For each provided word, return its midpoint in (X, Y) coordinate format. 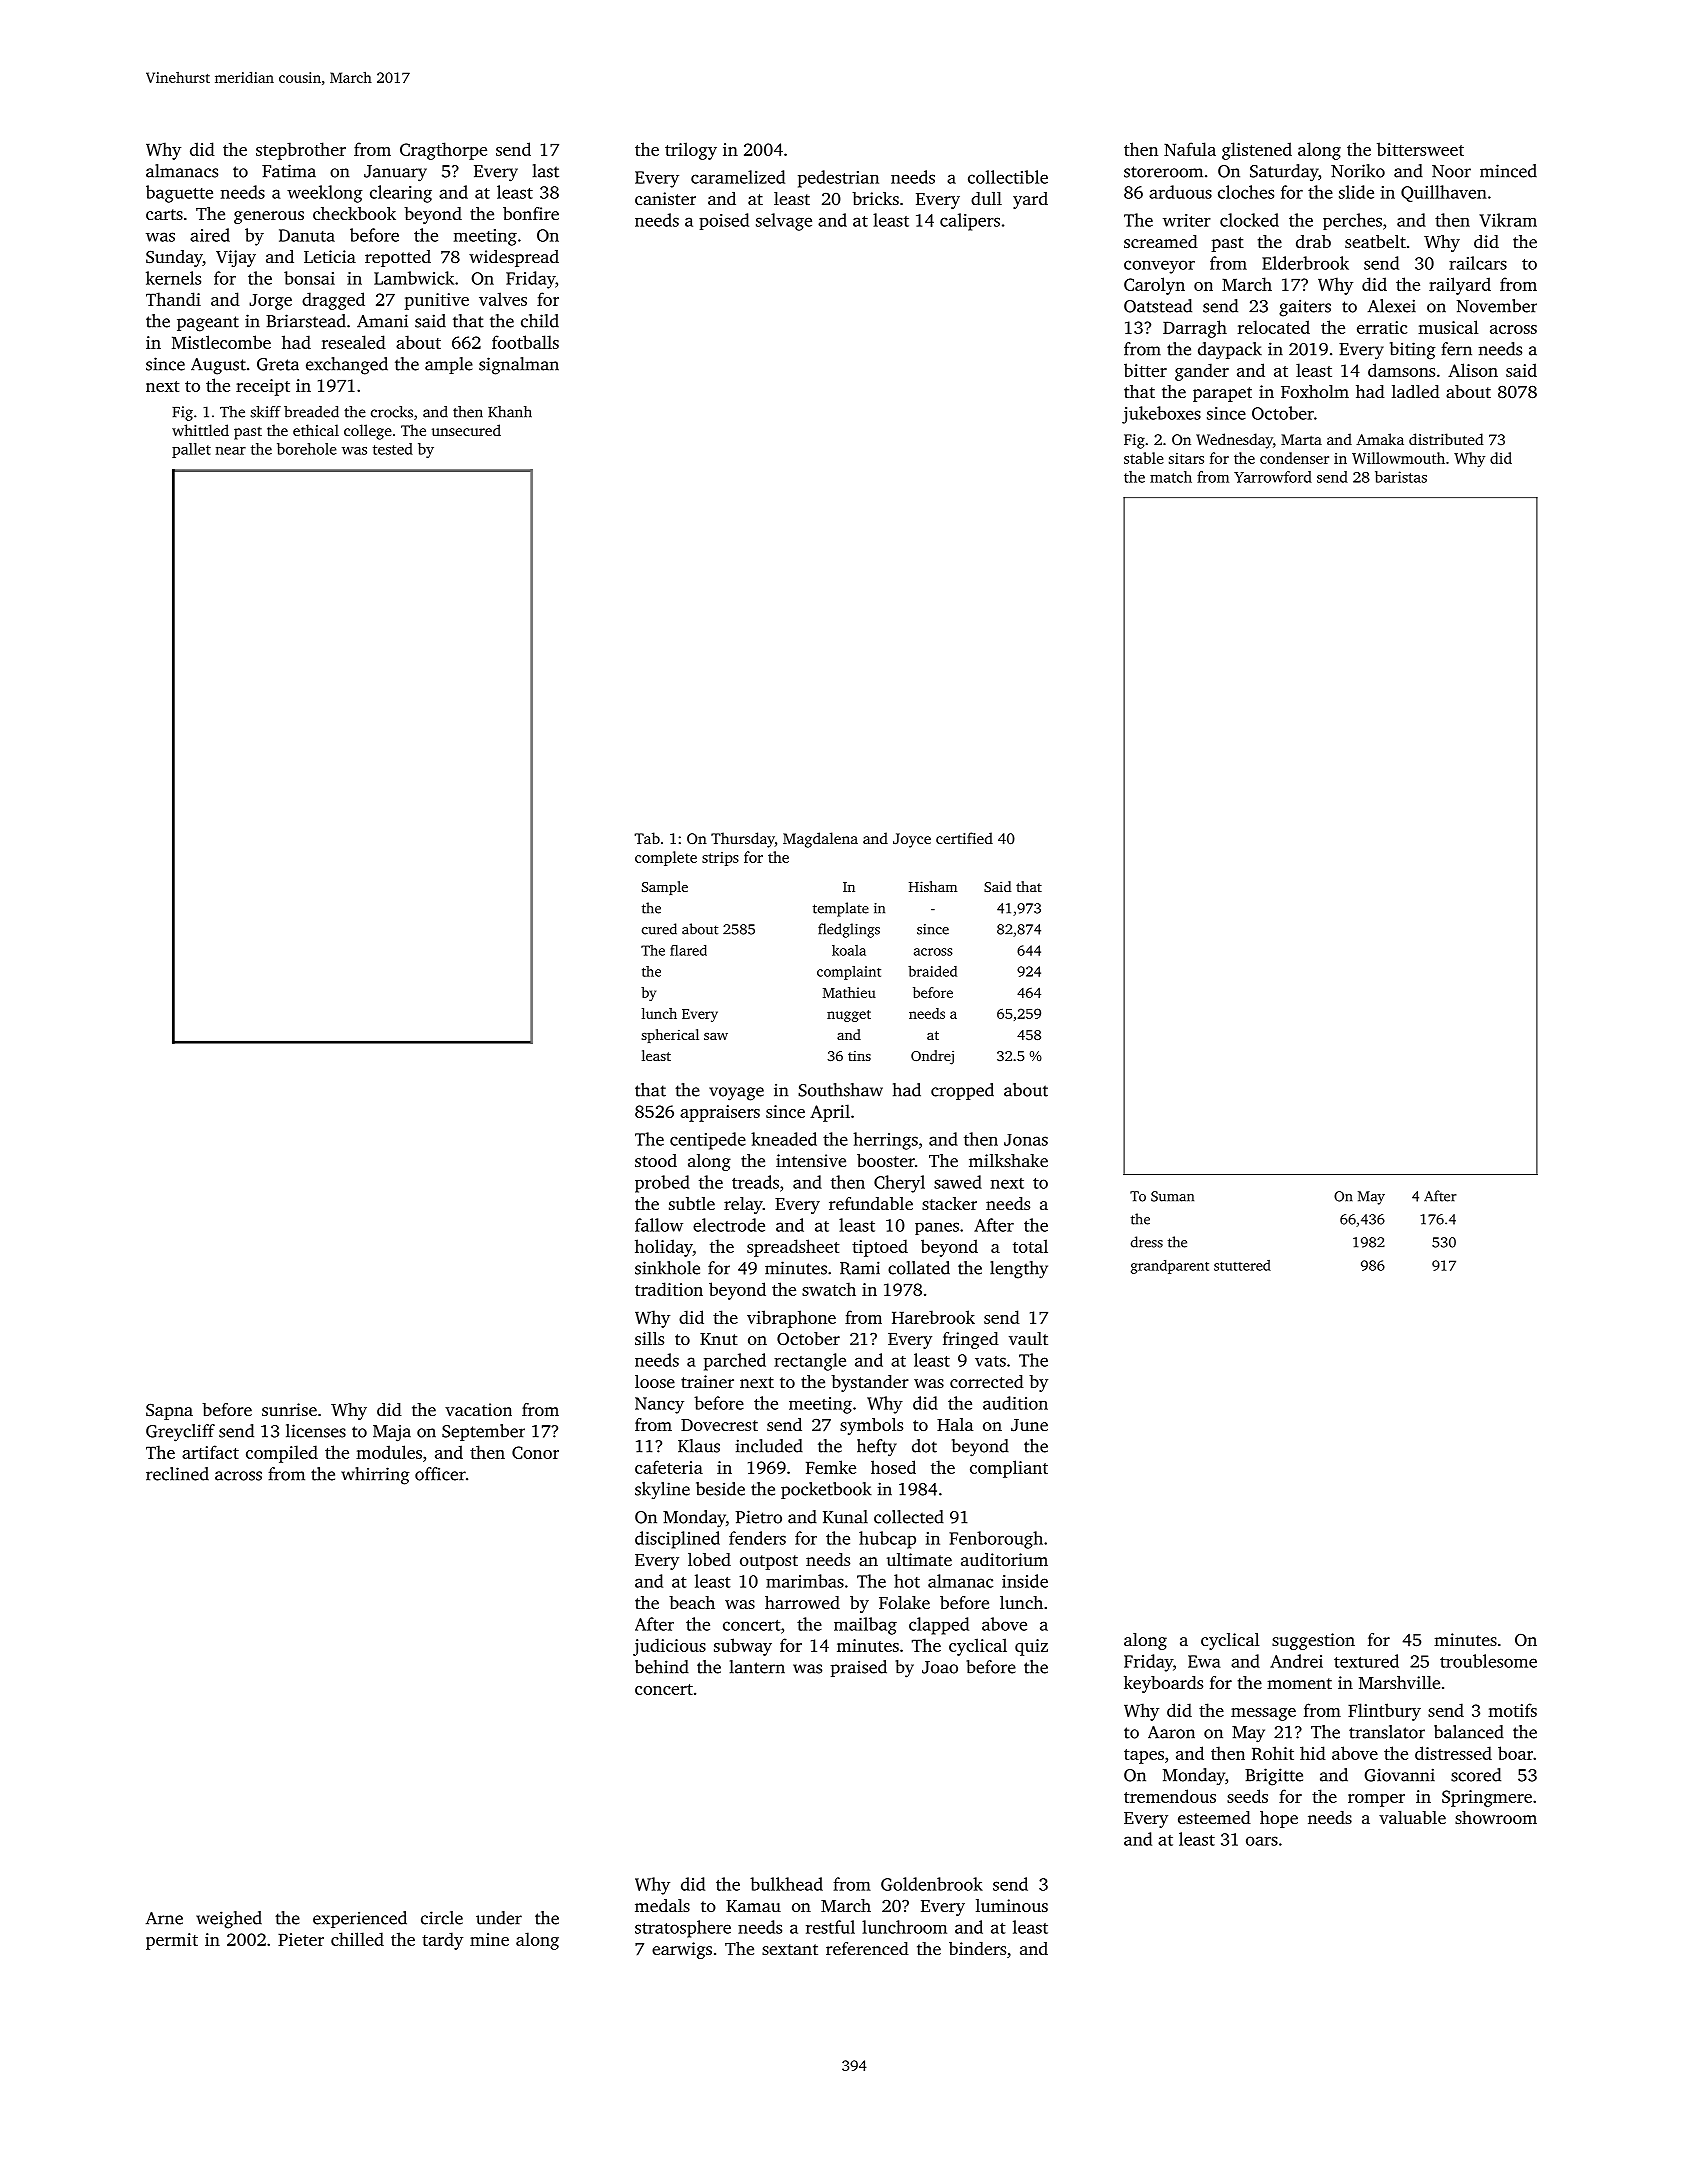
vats (990, 1361)
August (218, 366)
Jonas (1026, 1140)
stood (656, 1160)
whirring (375, 1476)
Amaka (1380, 439)
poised (724, 221)
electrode (729, 1225)
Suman (1172, 1196)
